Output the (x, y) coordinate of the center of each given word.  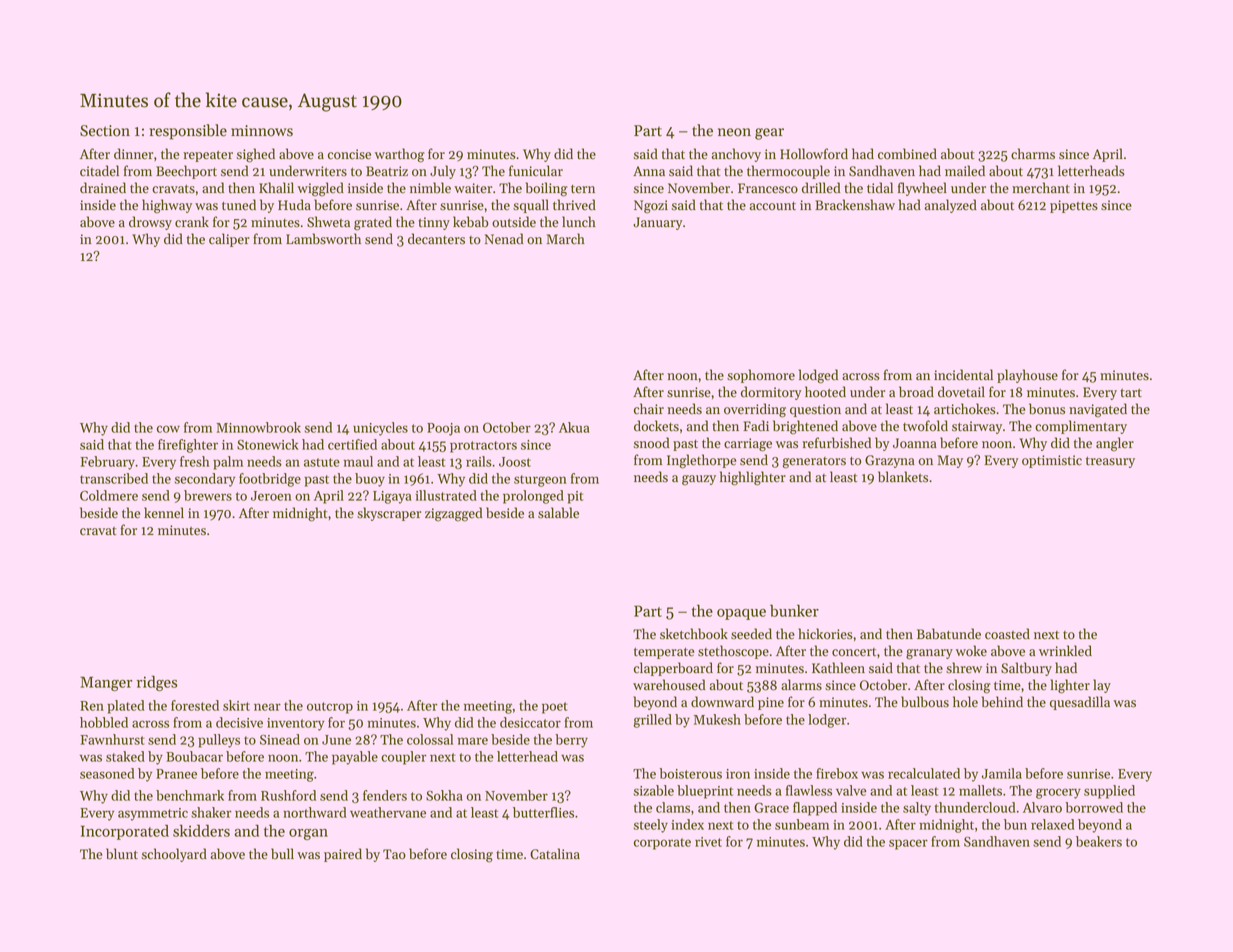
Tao (394, 854)
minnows (262, 131)
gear (769, 134)
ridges (157, 683)
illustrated (446, 495)
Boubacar (194, 756)
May (950, 461)
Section (105, 131)
